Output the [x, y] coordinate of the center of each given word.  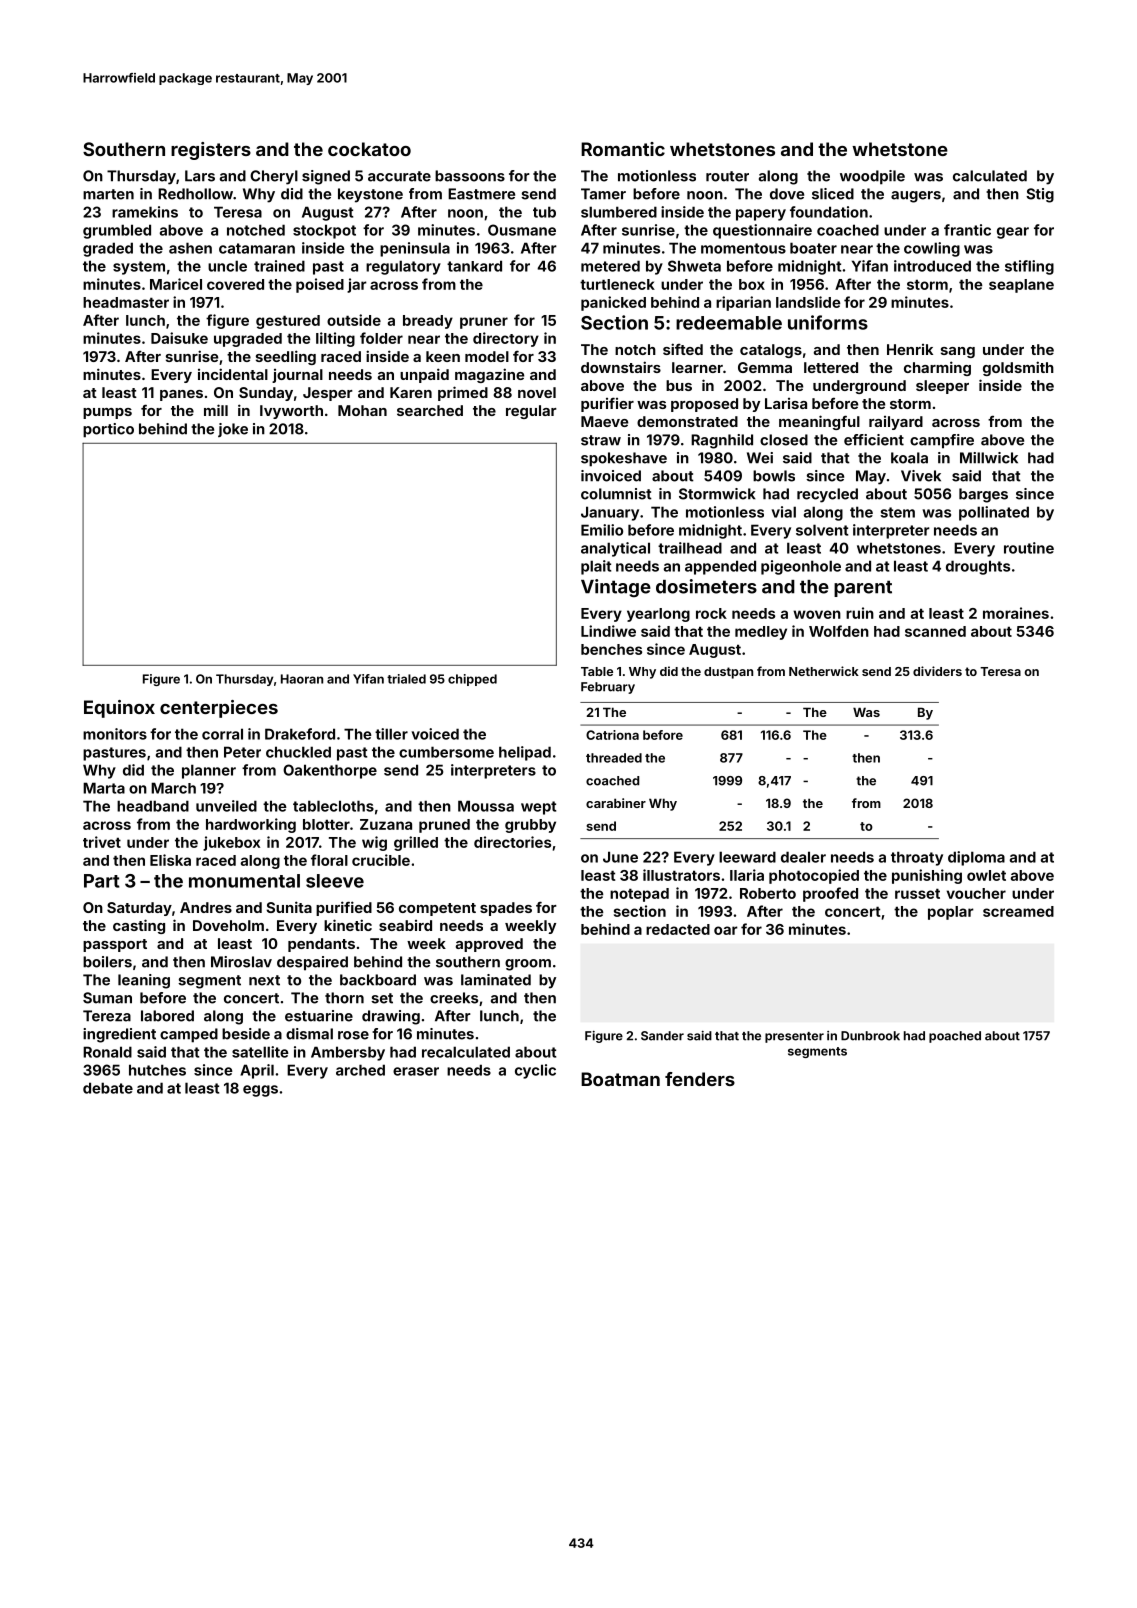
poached [955, 1037]
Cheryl [274, 177]
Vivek [921, 476]
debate [108, 1088]
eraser [416, 1071]
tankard [474, 266]
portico [108, 430]
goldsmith [1018, 368]
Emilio [602, 530]
